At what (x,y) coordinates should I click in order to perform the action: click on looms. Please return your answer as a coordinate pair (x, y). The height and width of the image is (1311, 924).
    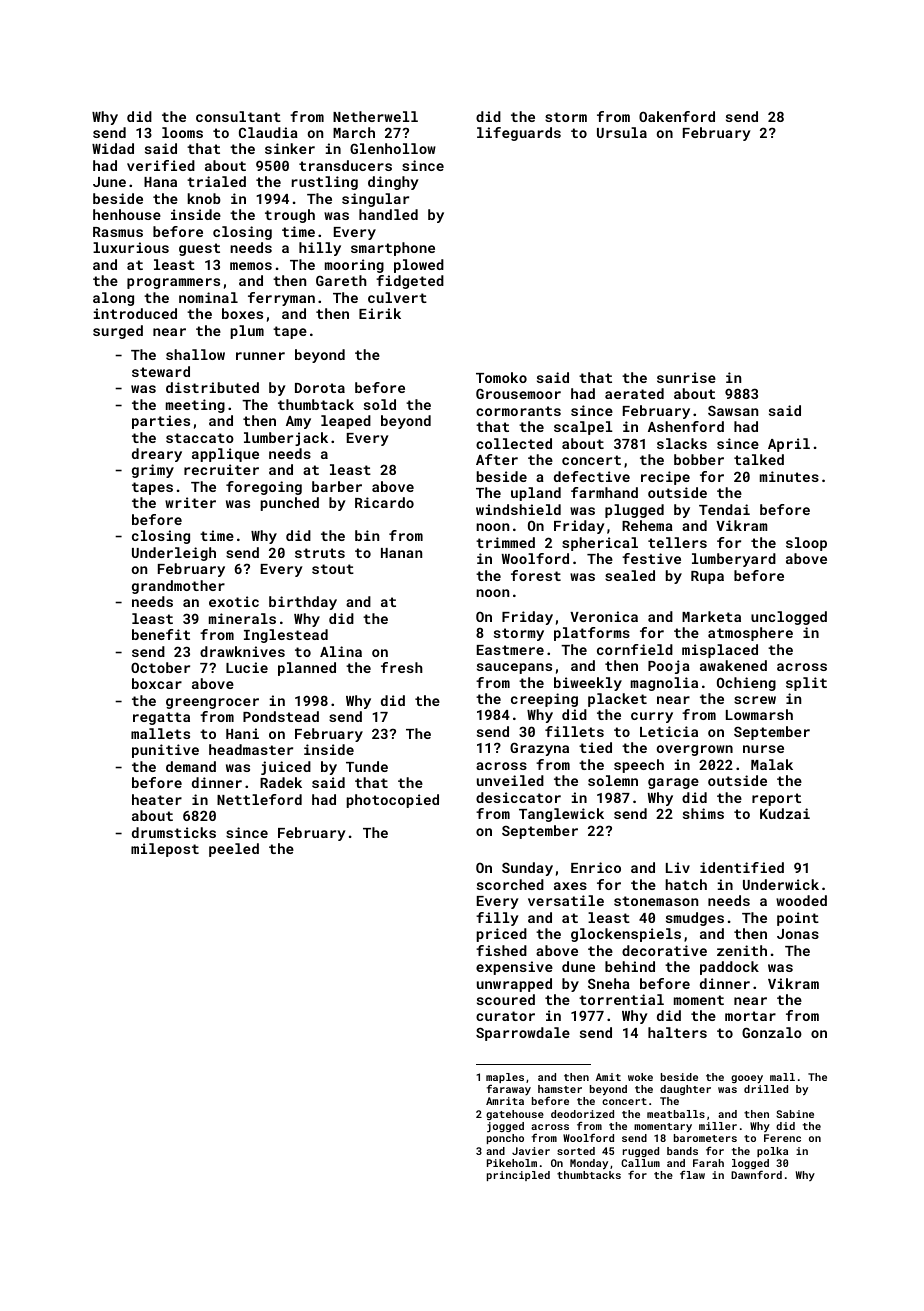
    Looking at the image, I should click on (182, 132).
